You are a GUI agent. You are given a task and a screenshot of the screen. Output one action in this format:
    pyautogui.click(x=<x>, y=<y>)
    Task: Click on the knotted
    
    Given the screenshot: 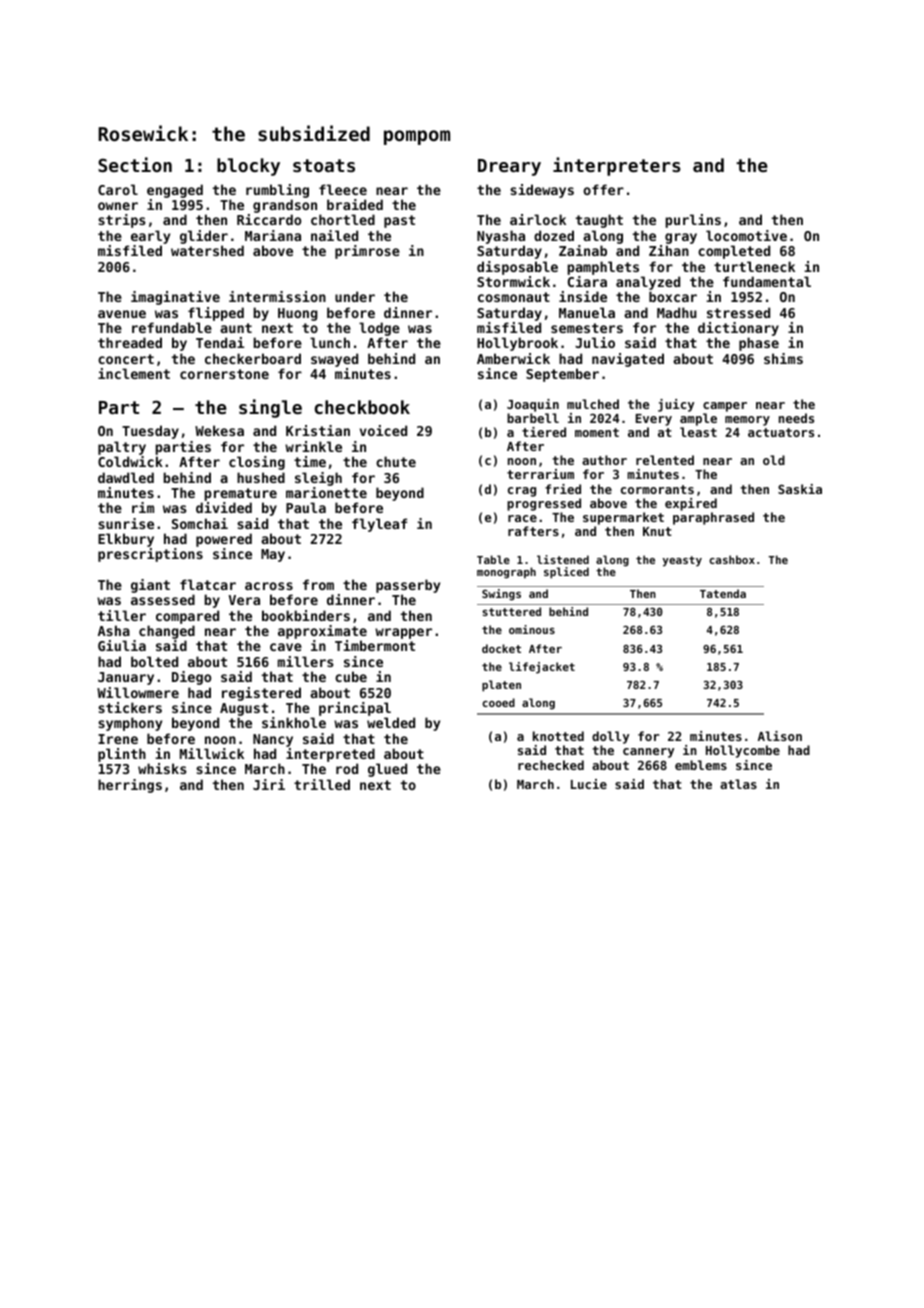 What is the action you would take?
    pyautogui.click(x=558, y=736)
